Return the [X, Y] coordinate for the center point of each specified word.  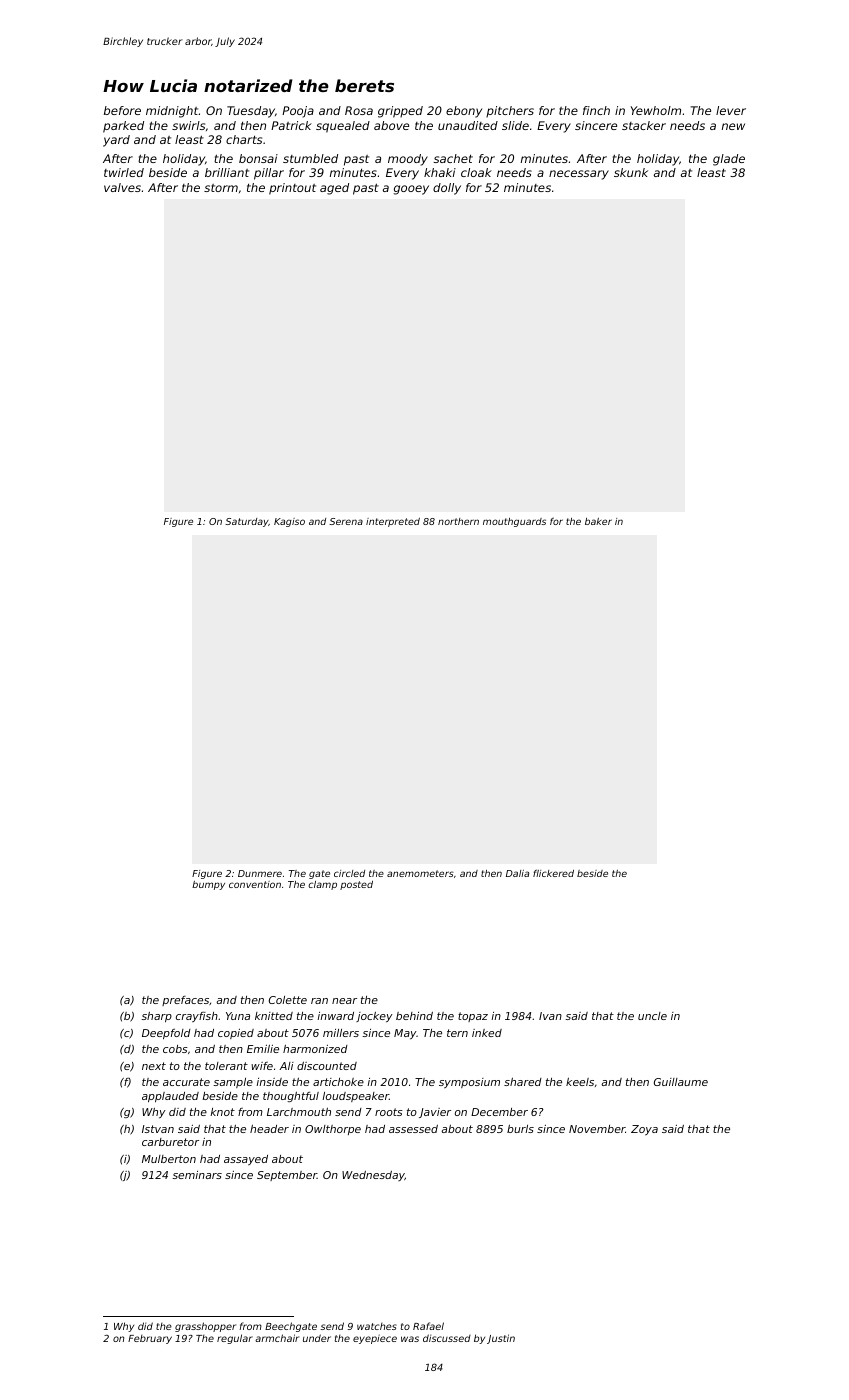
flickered [553, 873]
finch [596, 110]
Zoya [644, 1130]
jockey [374, 1017]
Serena [346, 521]
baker [598, 521]
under [317, 1338]
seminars [197, 1175]
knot [222, 1112]
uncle [652, 1016]
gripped [400, 112]
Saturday [247, 522]
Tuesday [251, 112]
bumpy [208, 885]
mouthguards [514, 522]
